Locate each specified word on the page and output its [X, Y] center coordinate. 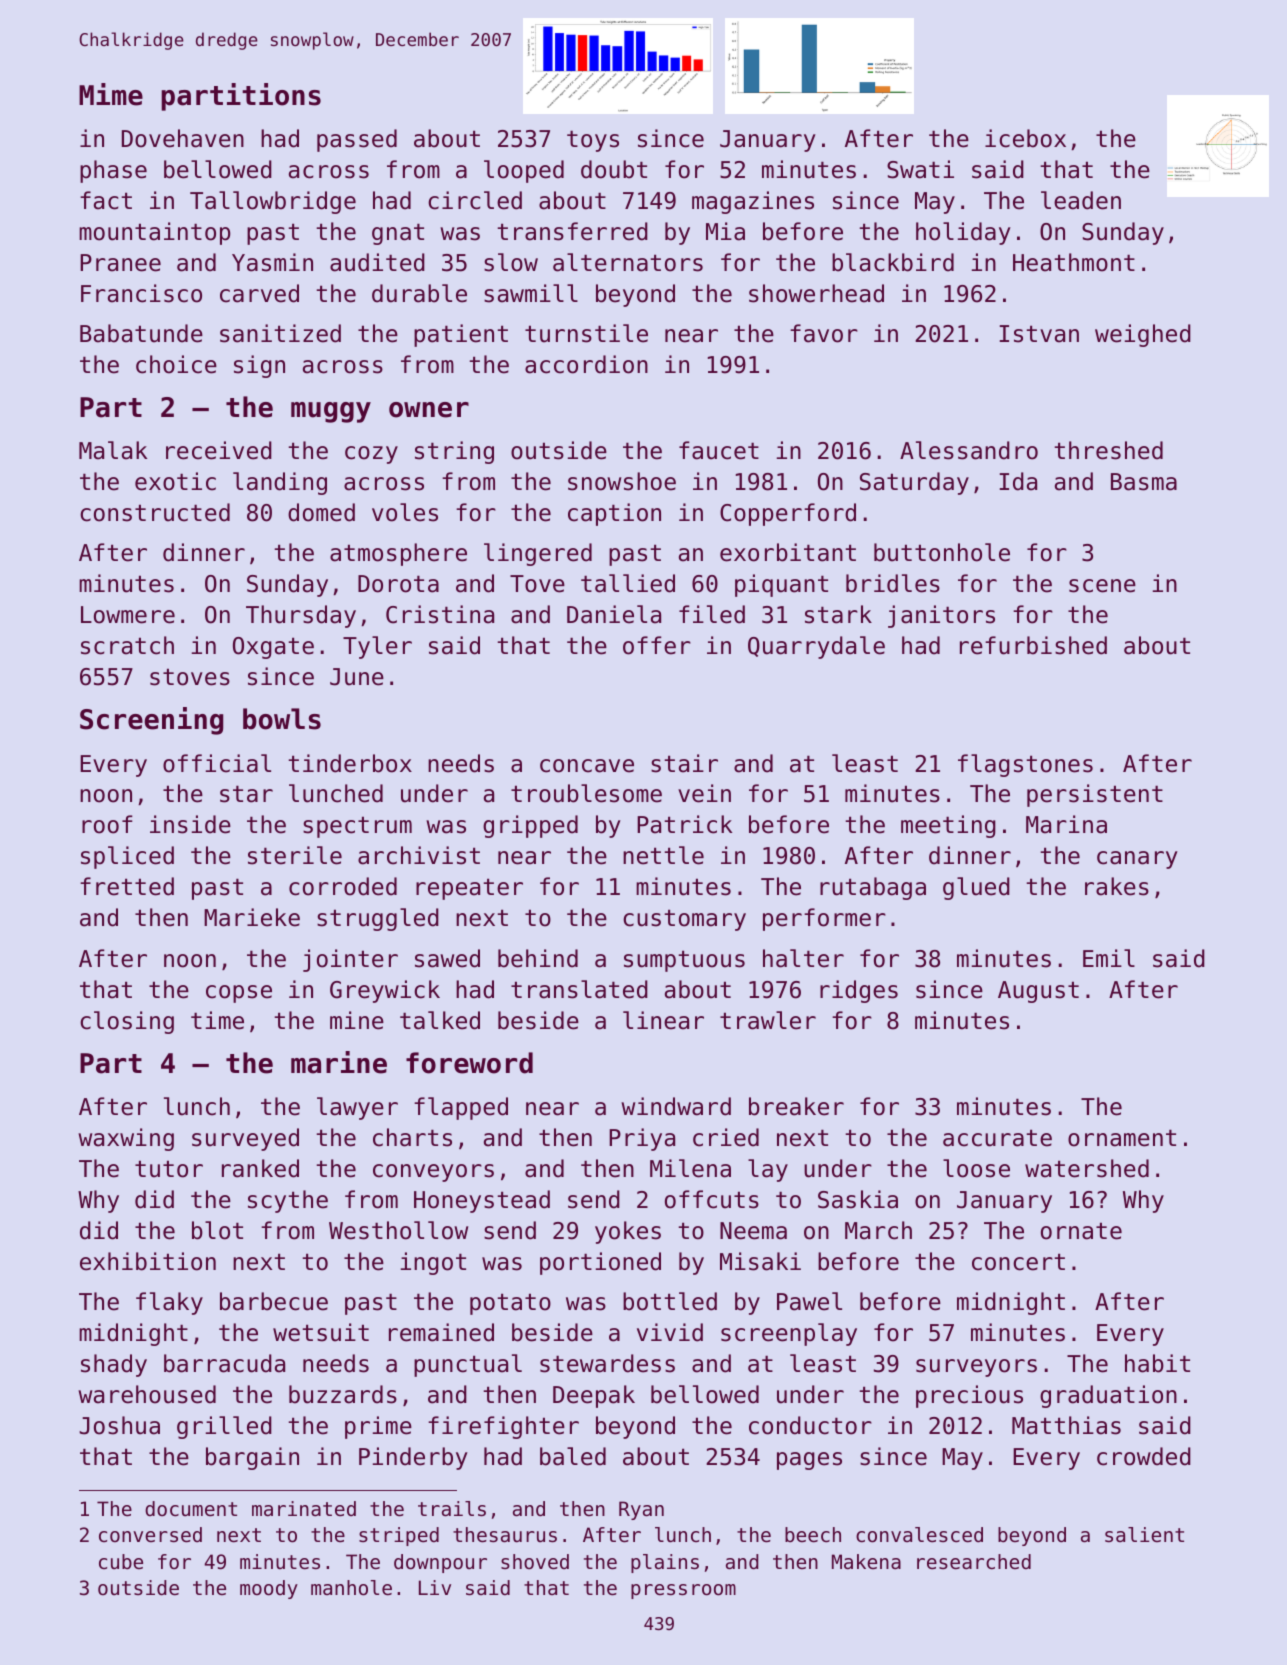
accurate [997, 1138]
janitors [941, 616]
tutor [169, 1169]
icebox [1025, 138]
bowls [282, 719]
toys [593, 141]
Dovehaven [183, 138]
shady [114, 1365]
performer [824, 919]
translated [579, 989]
